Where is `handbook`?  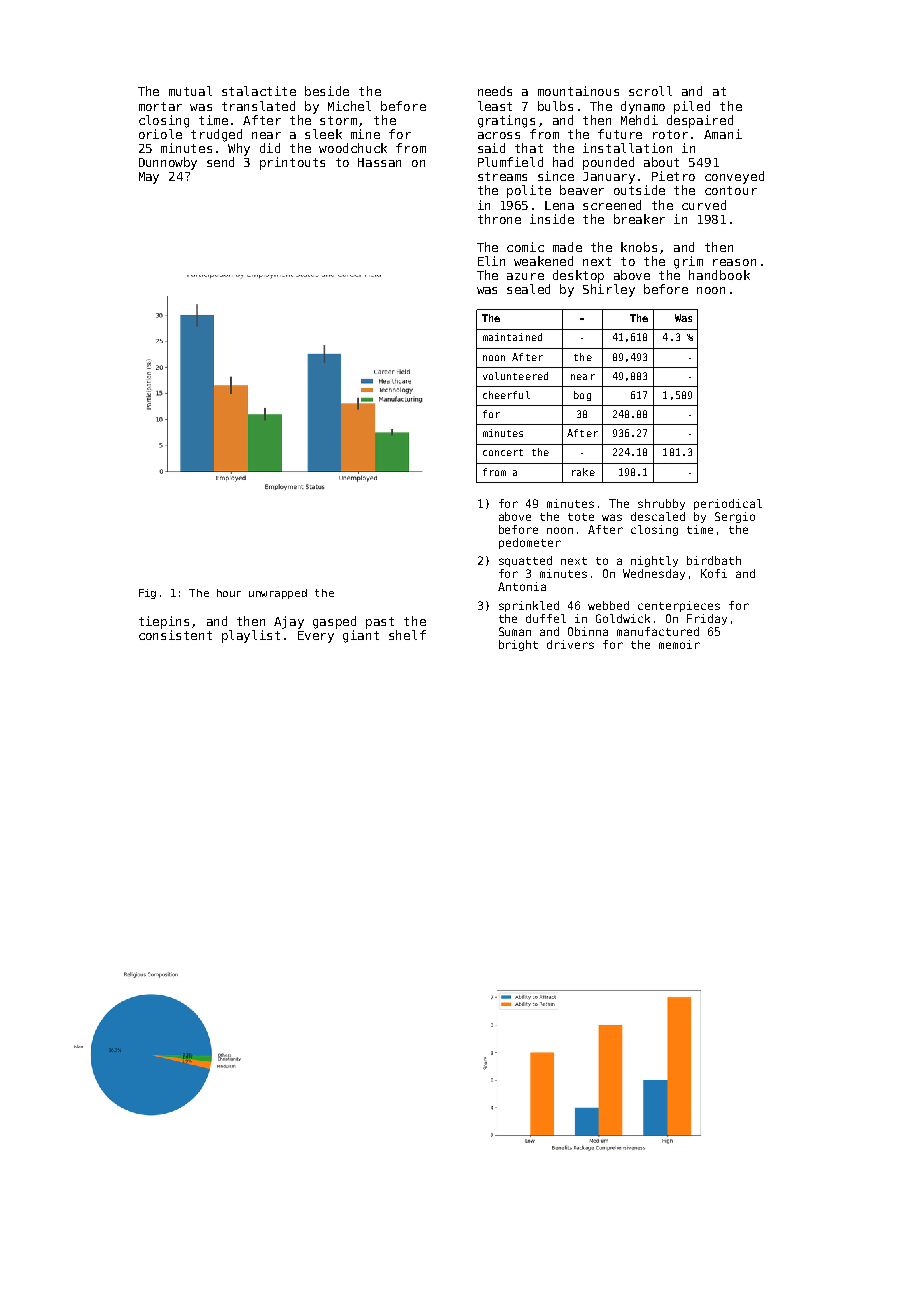 handbook is located at coordinates (719, 275).
